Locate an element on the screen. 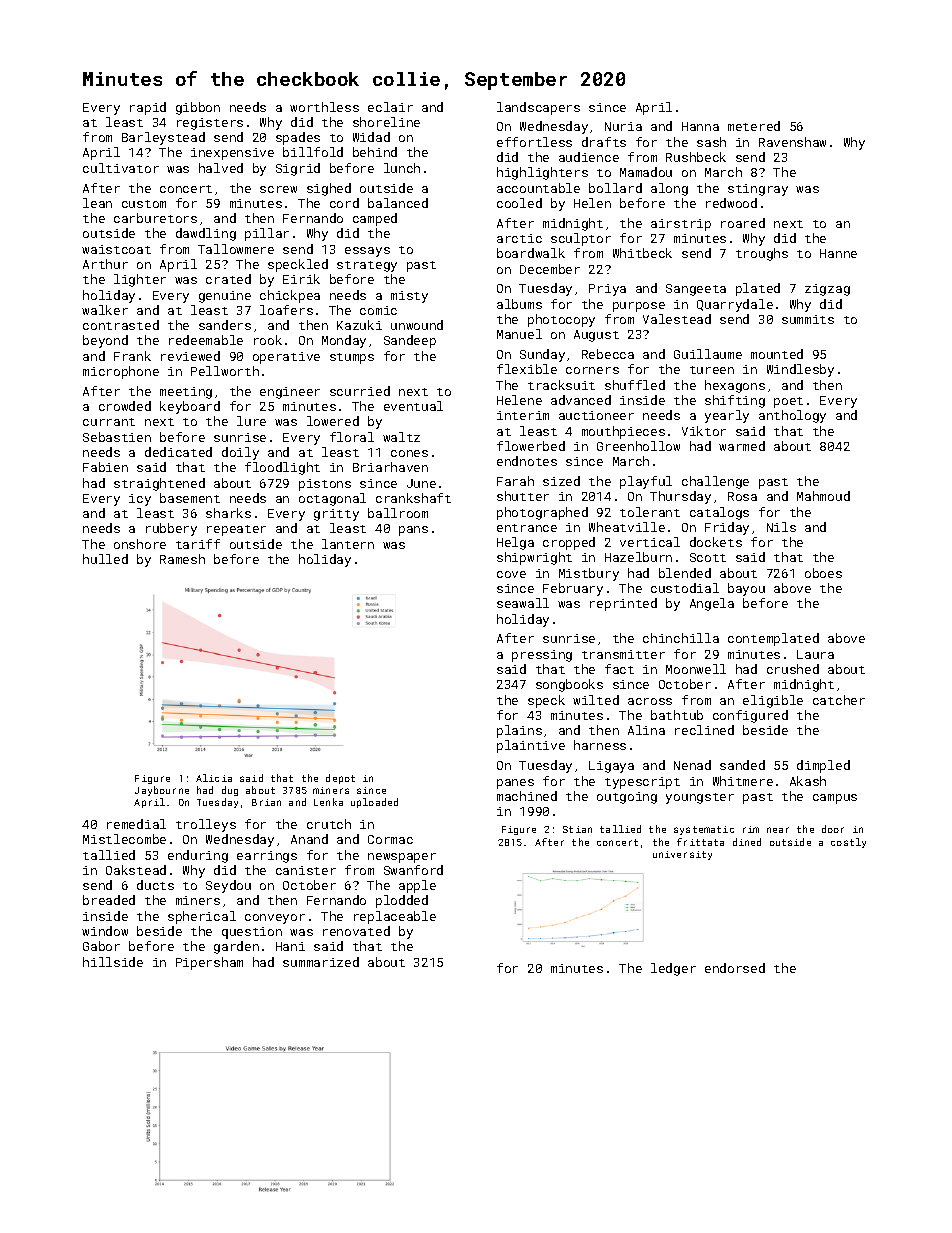  newspaper is located at coordinates (402, 858).
